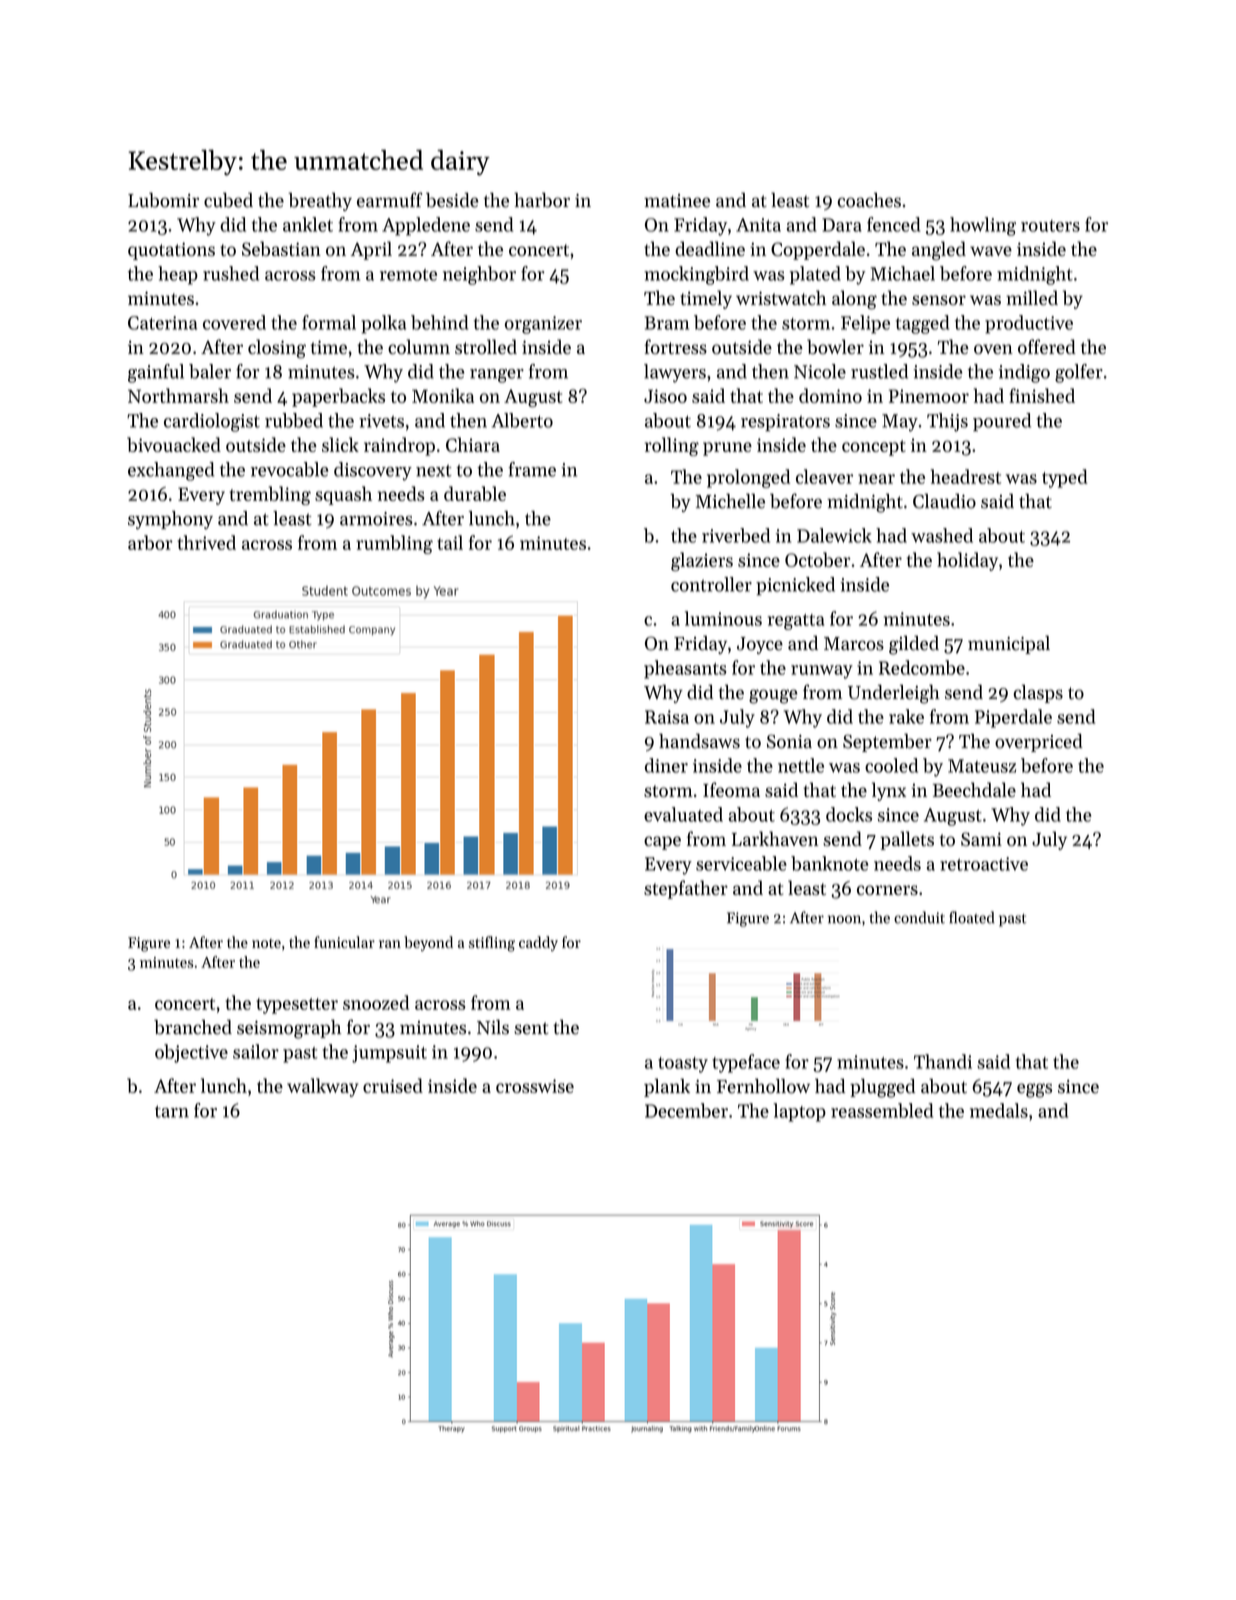  What do you see at coordinates (942, 535) in the screenshot?
I see `washed` at bounding box center [942, 535].
